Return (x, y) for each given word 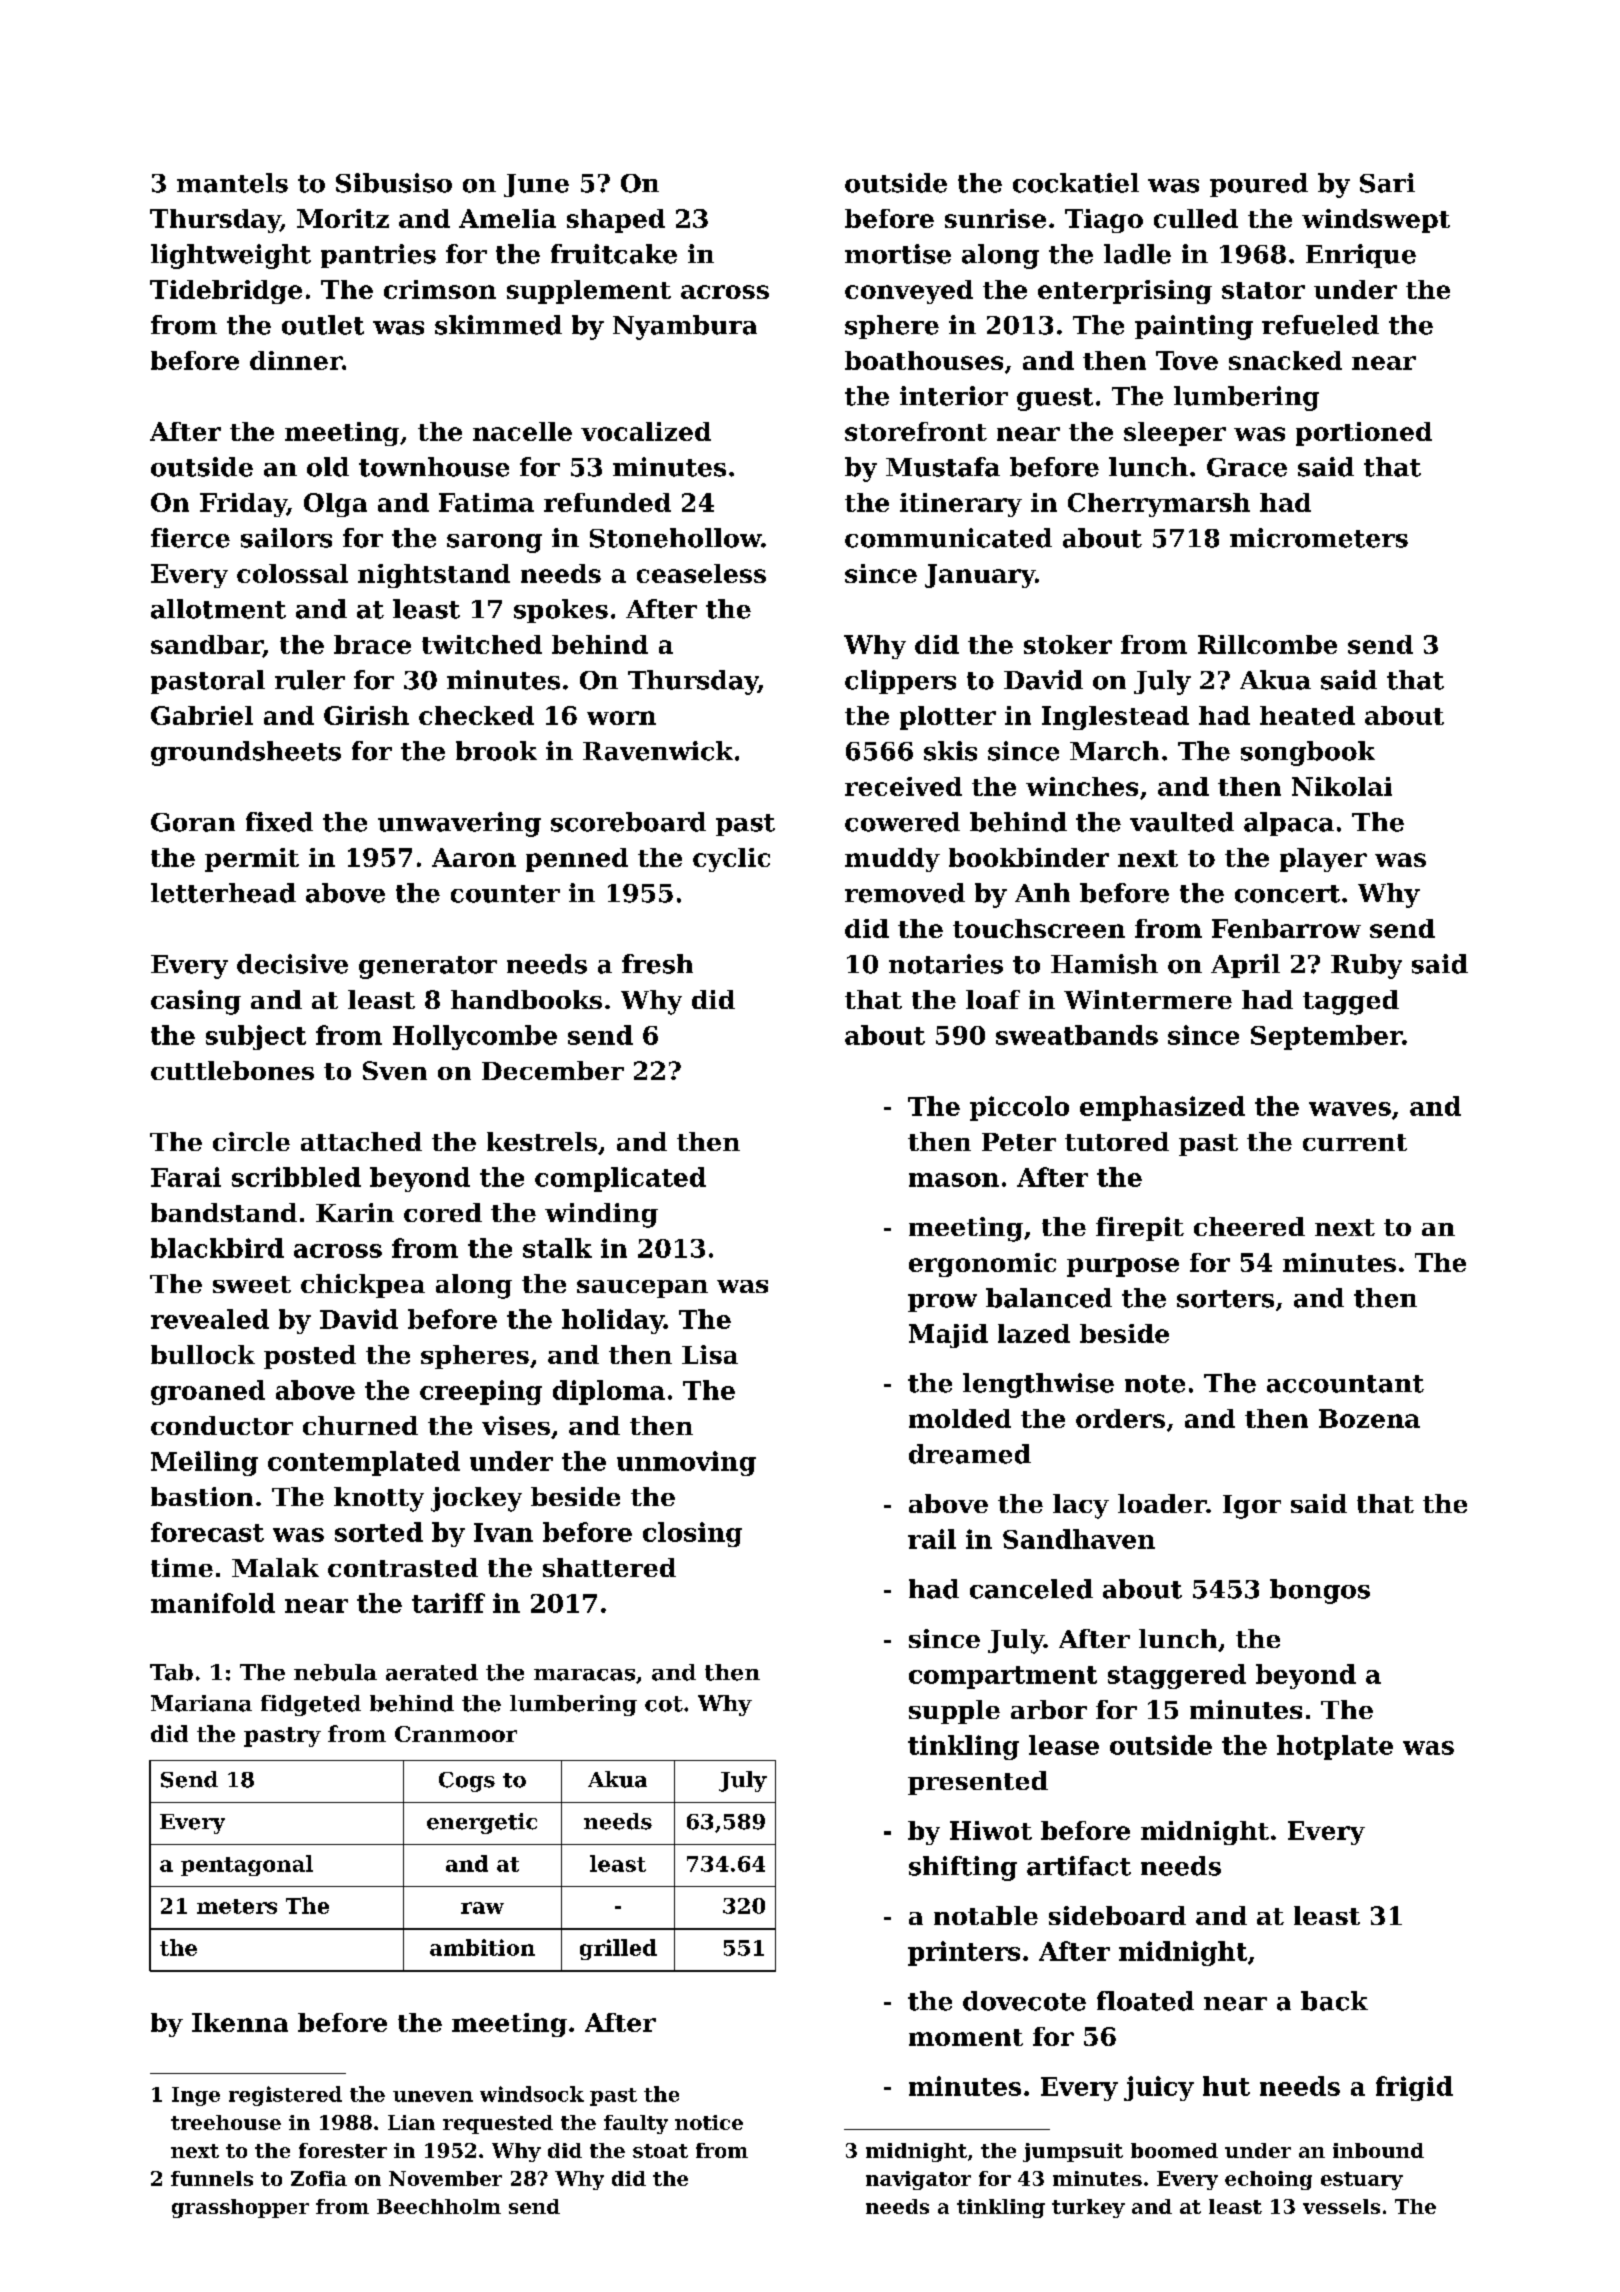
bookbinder (1029, 857)
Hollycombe (475, 1037)
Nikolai (1342, 786)
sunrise (995, 218)
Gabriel (202, 715)
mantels (232, 183)
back (1334, 2001)
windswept (1376, 221)
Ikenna (240, 2022)
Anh (1042, 892)
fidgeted (311, 1705)
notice (709, 2122)
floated (1145, 2001)
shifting (963, 1868)
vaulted (1182, 822)
